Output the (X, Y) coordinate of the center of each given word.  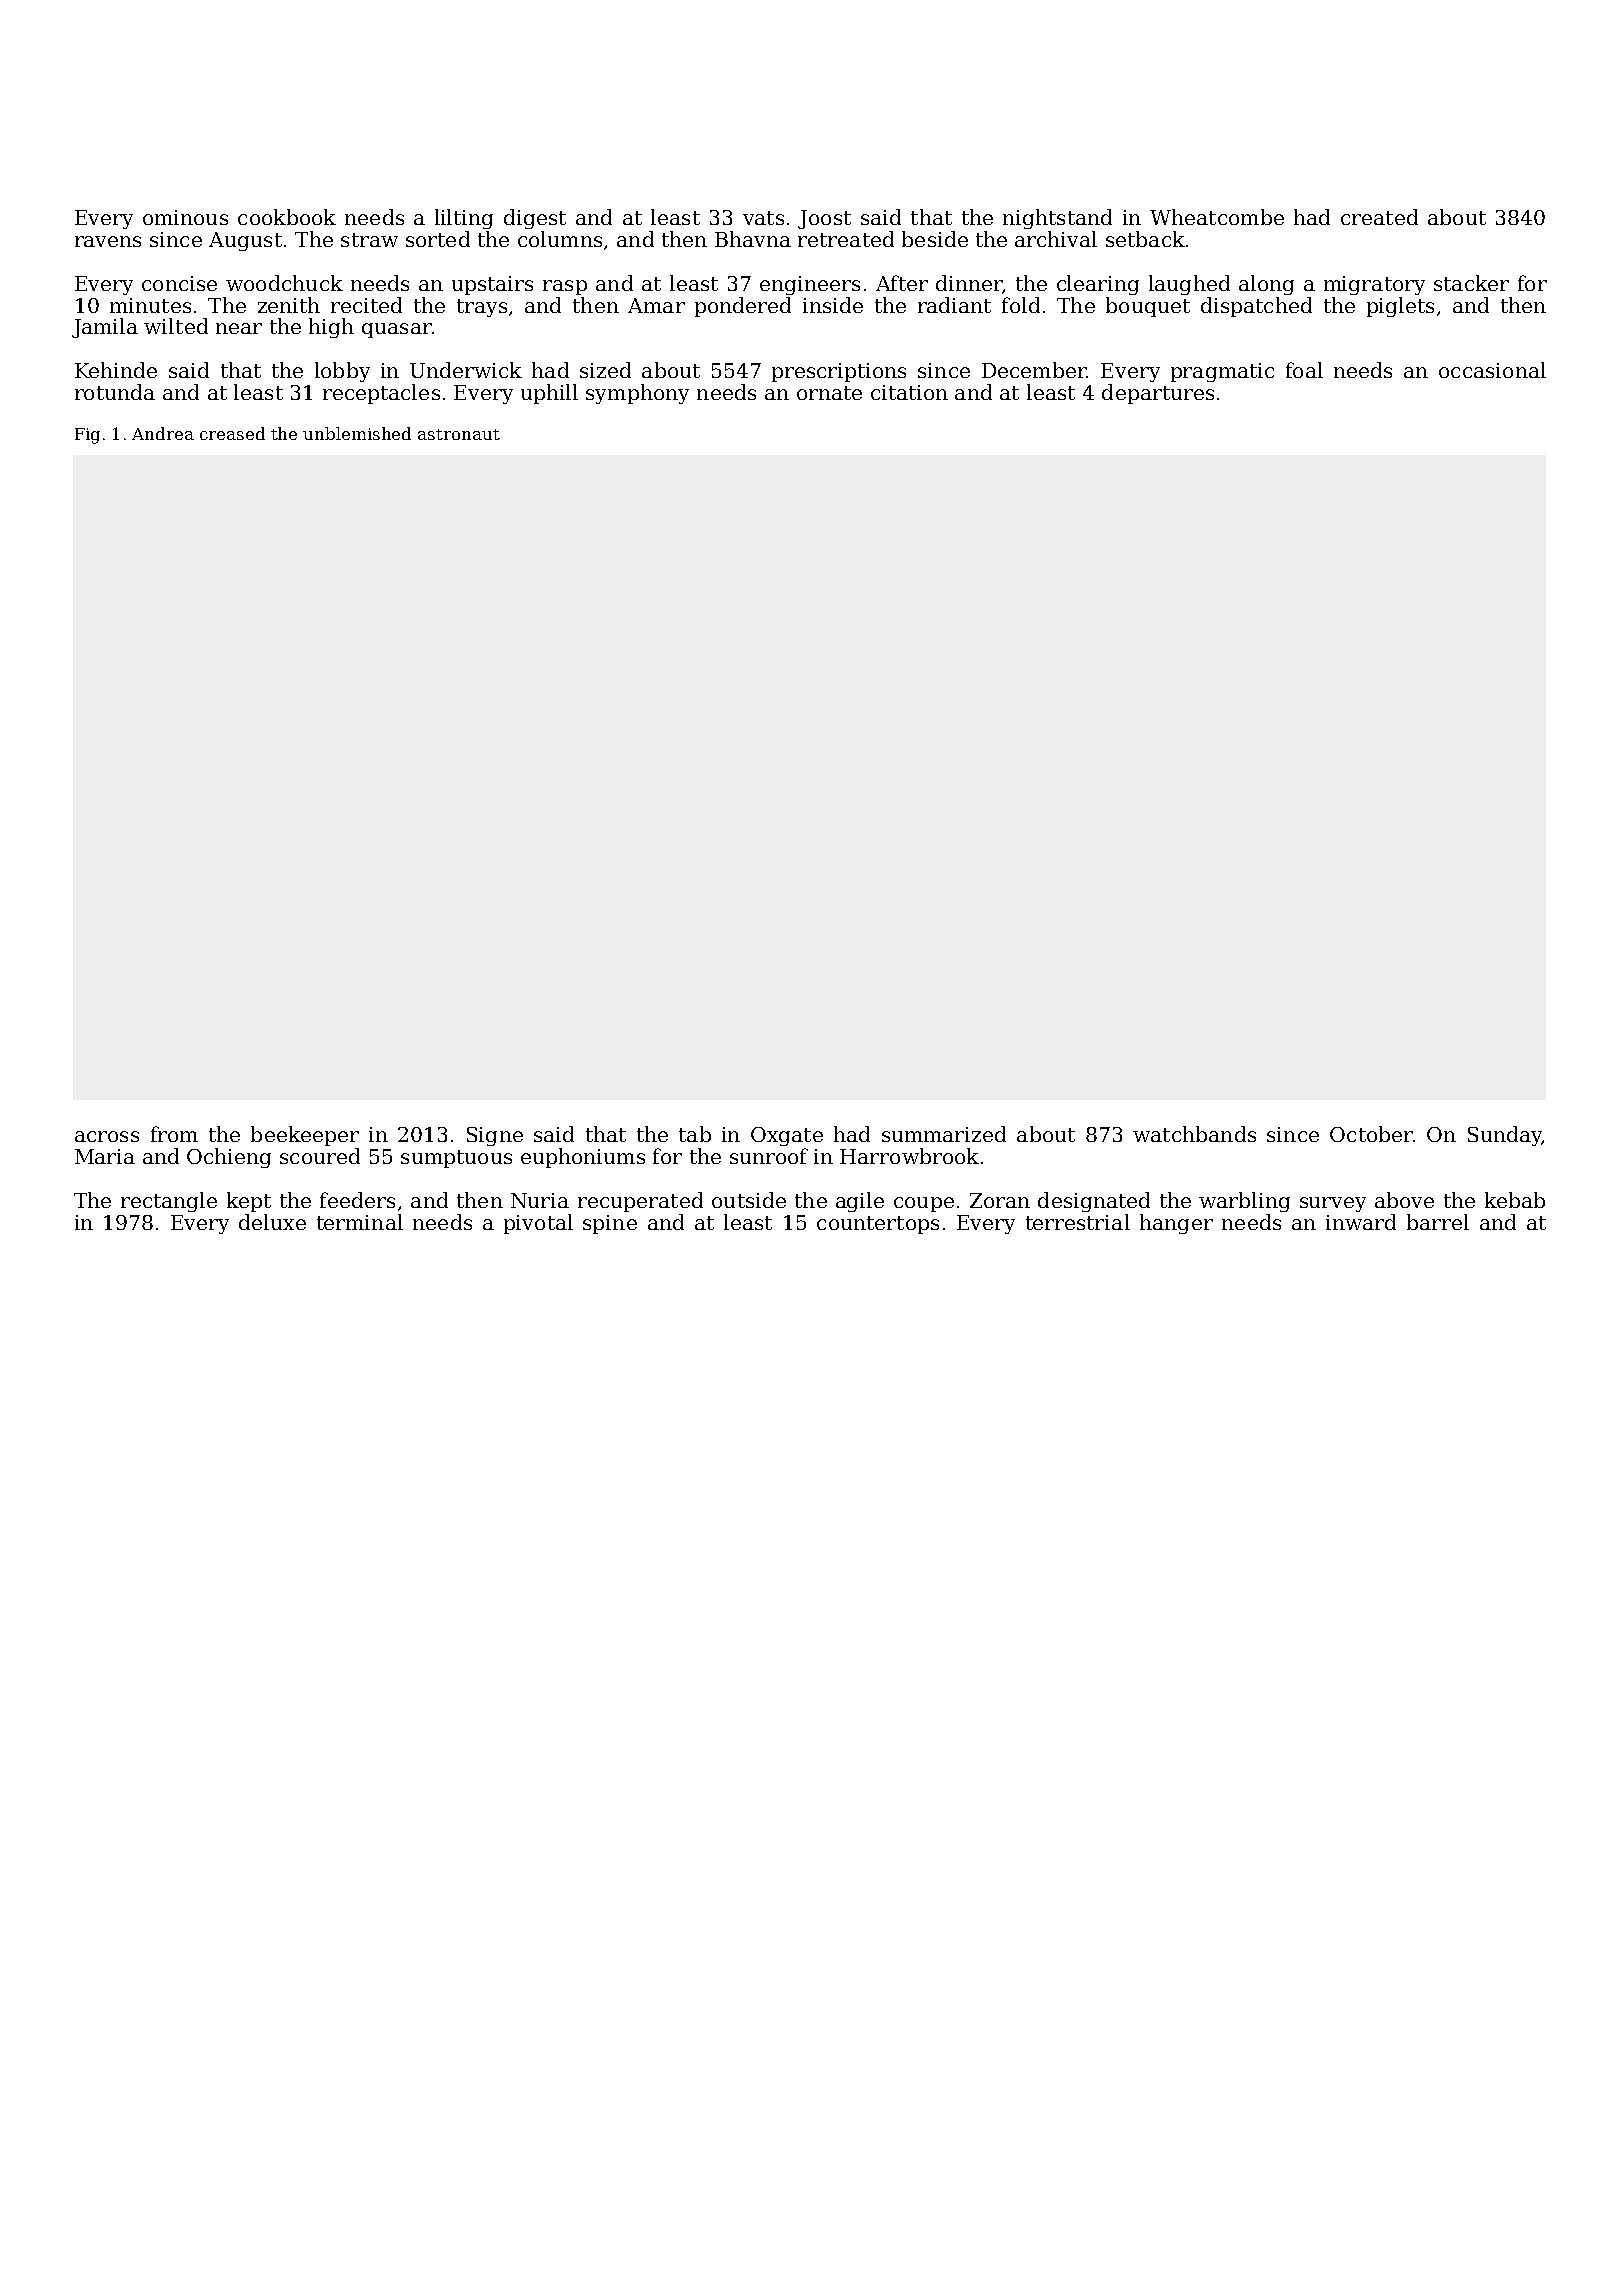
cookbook (287, 217)
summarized (944, 1134)
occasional (1492, 370)
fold (1021, 305)
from (174, 1134)
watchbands (1194, 1134)
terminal (360, 1222)
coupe (924, 1204)
